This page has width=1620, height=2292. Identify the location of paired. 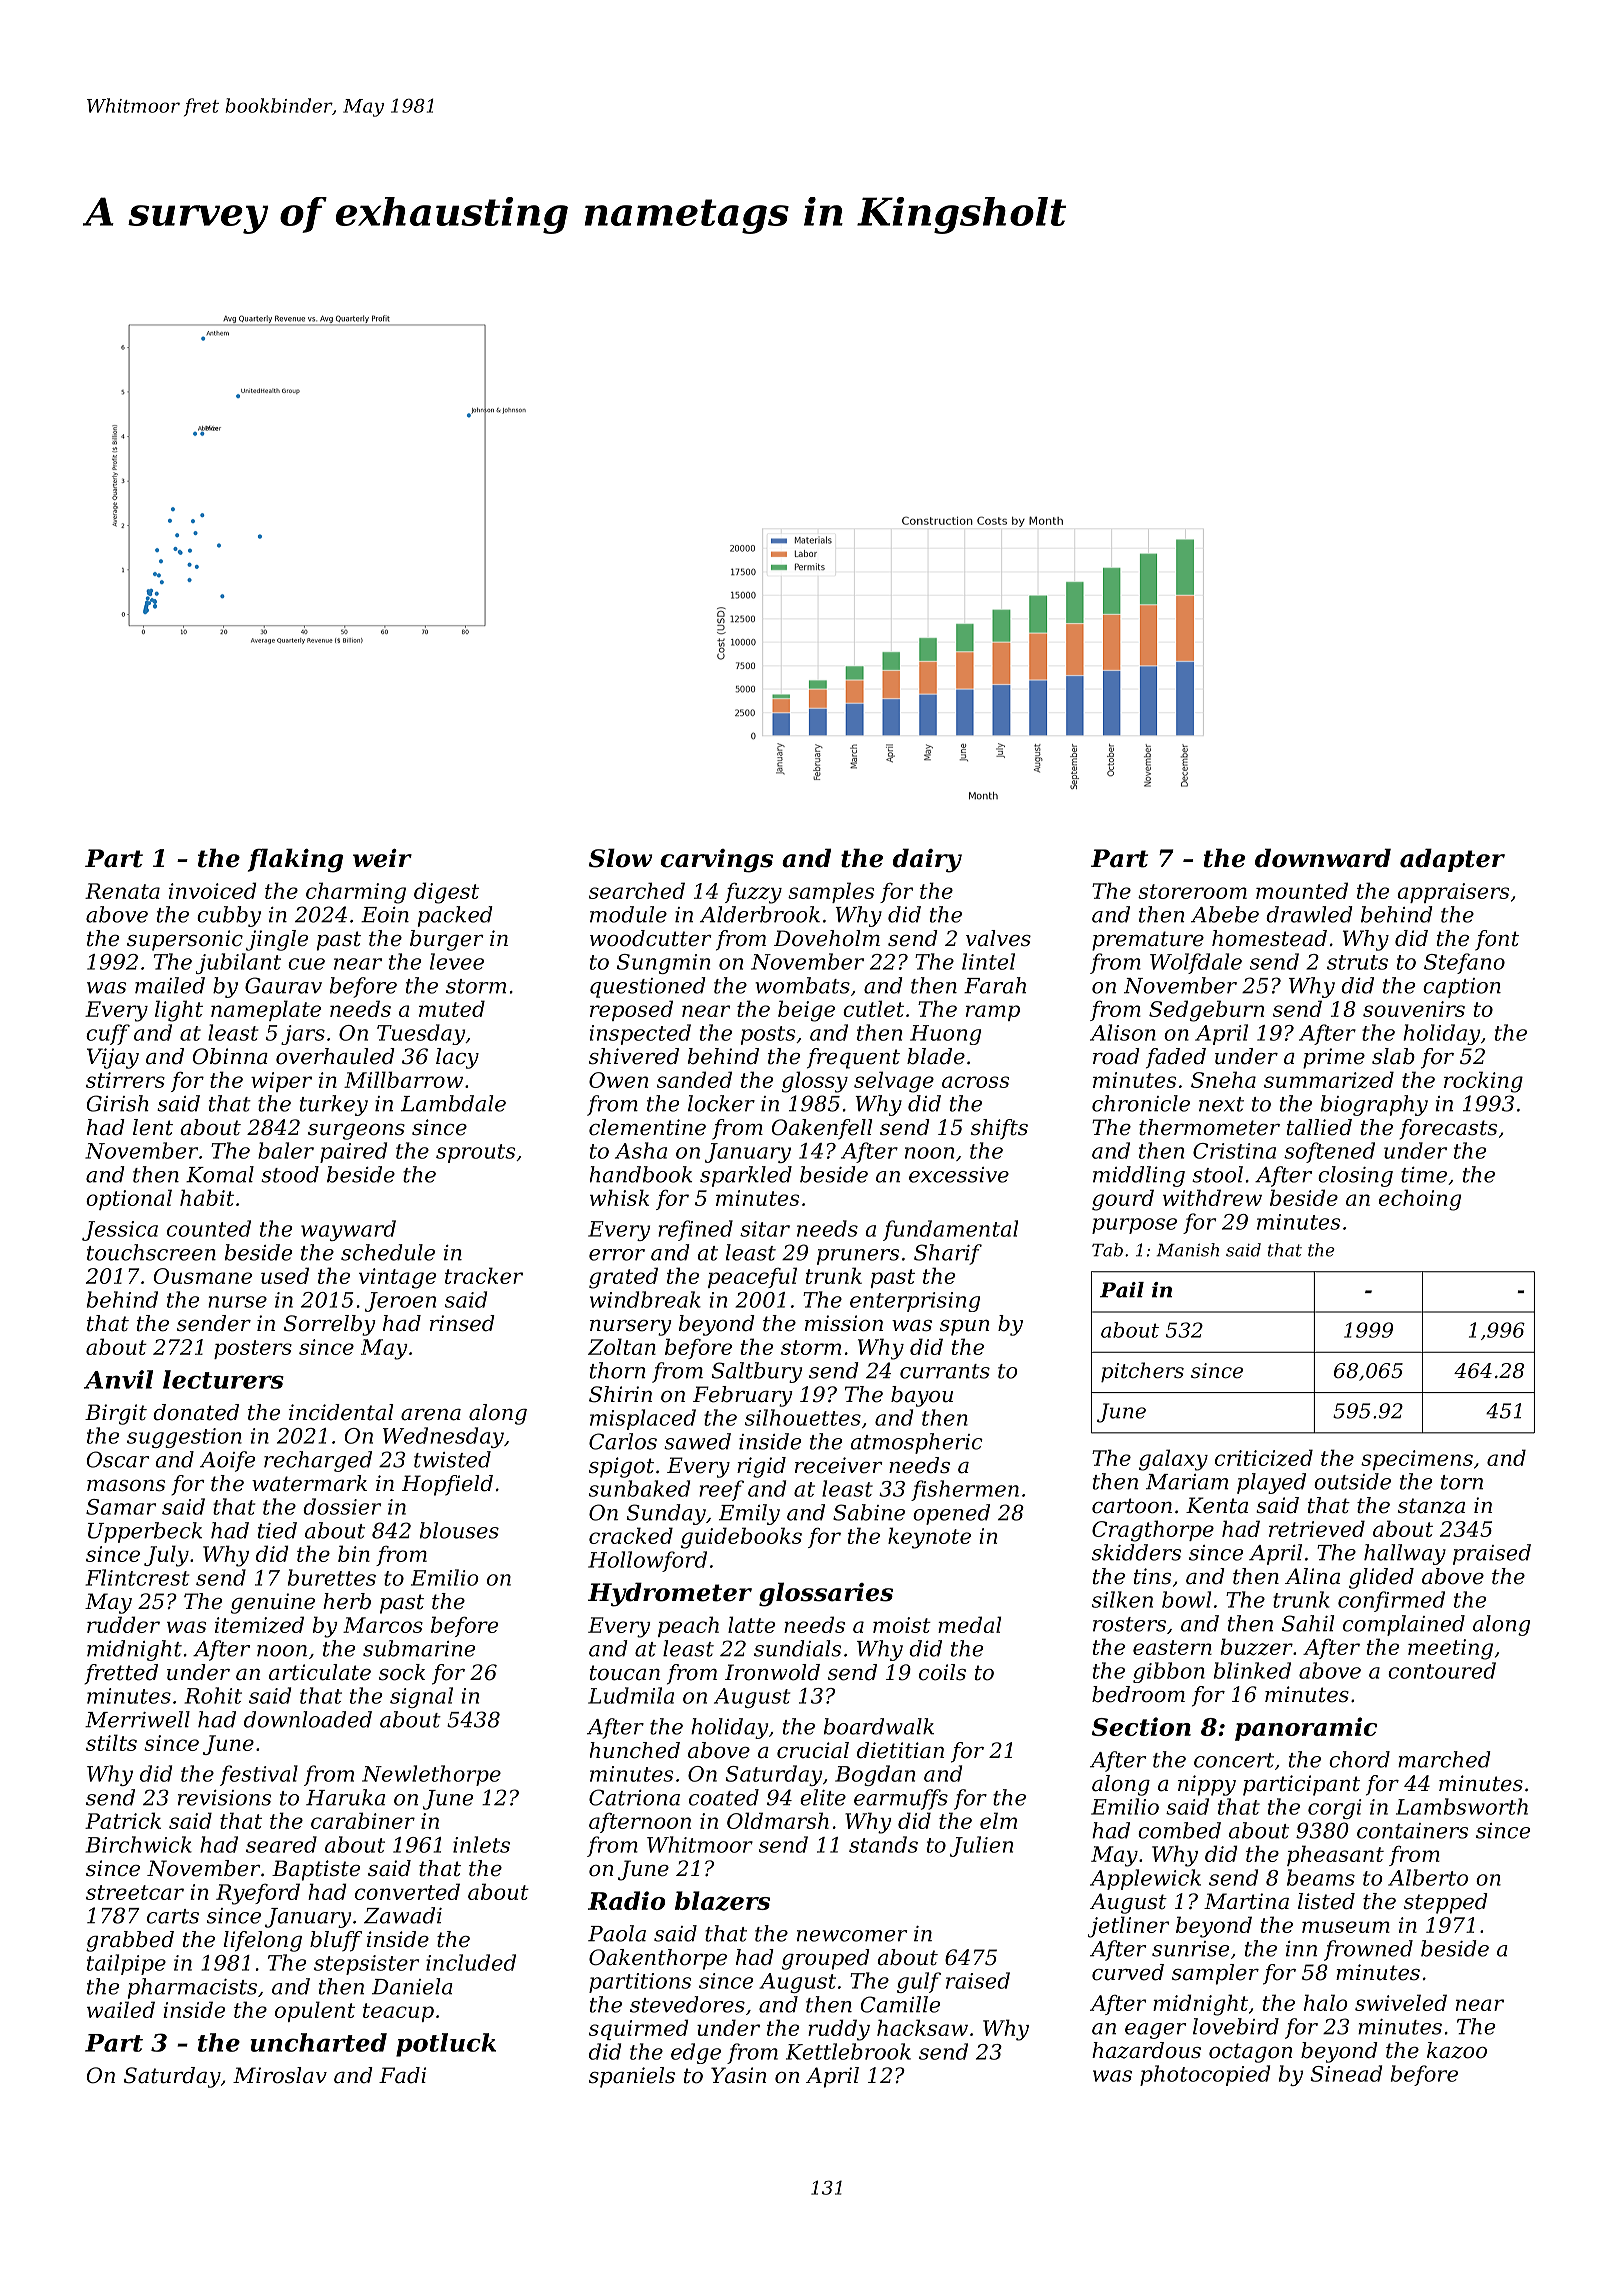
(353, 1152).
